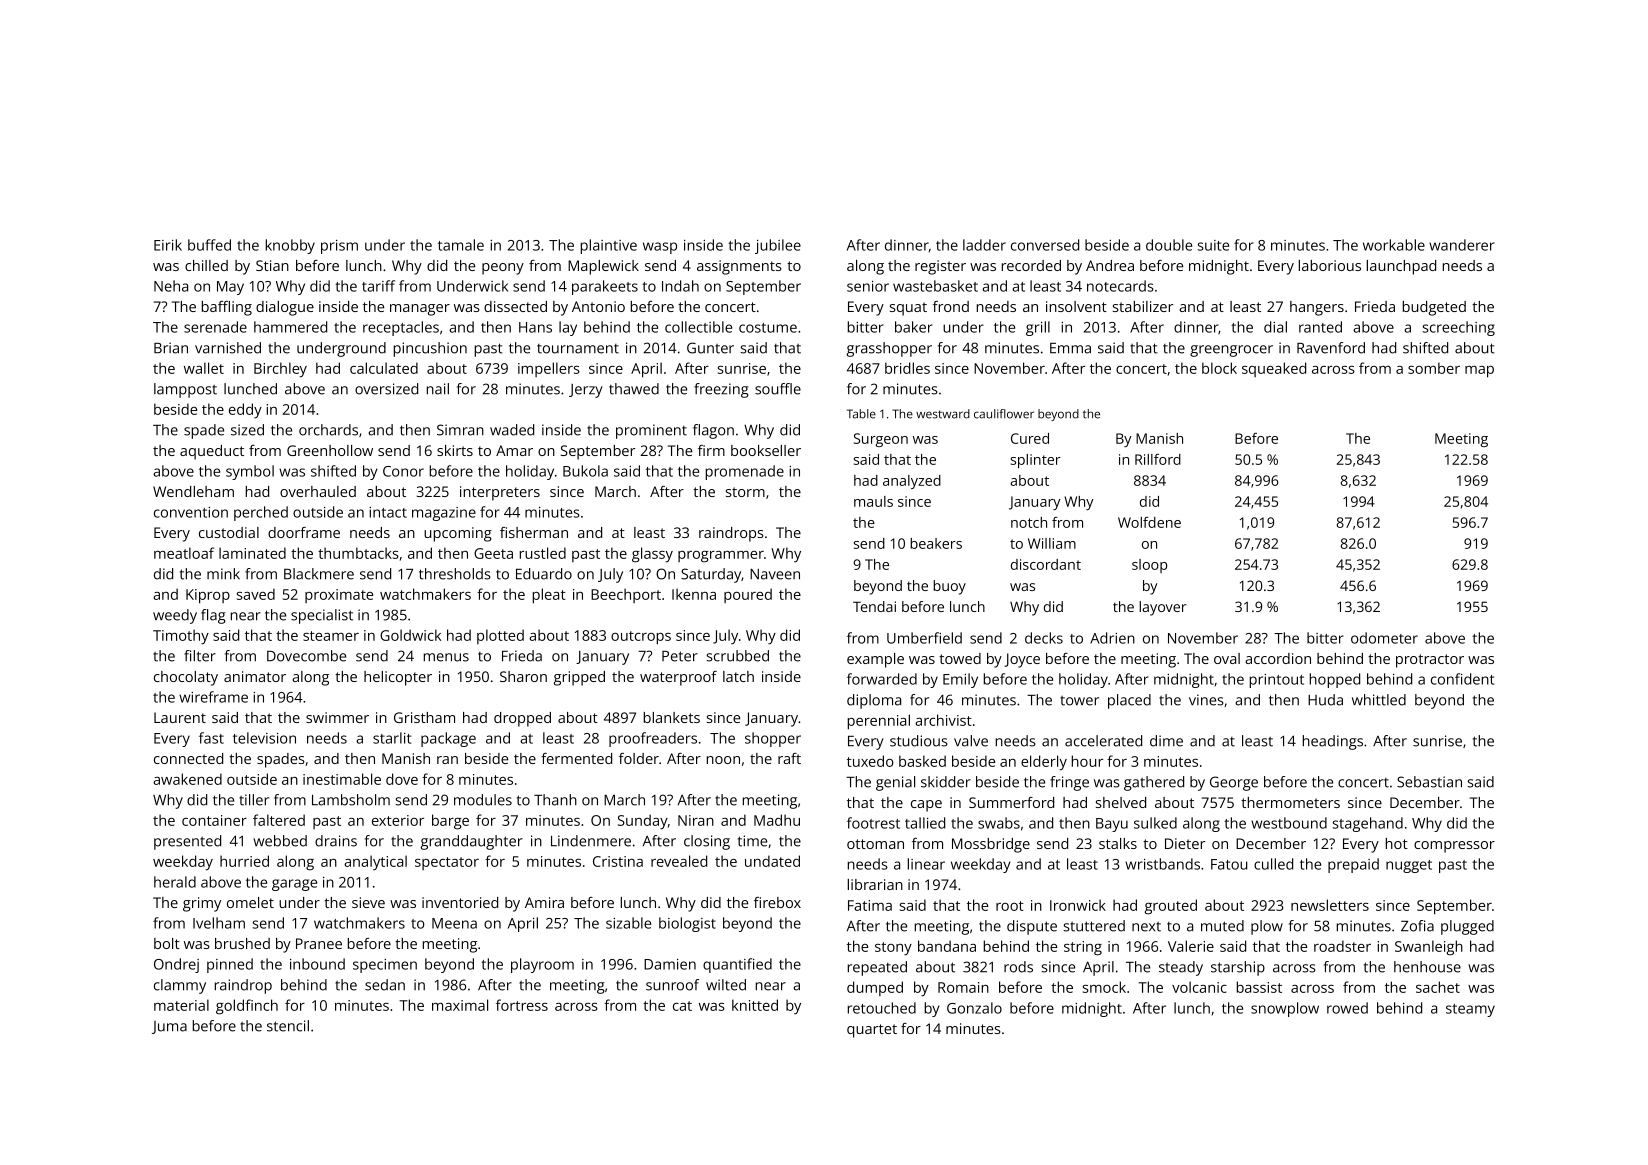 Image resolution: width=1648 pixels, height=1165 pixels. I want to click on sedan, so click(385, 985).
